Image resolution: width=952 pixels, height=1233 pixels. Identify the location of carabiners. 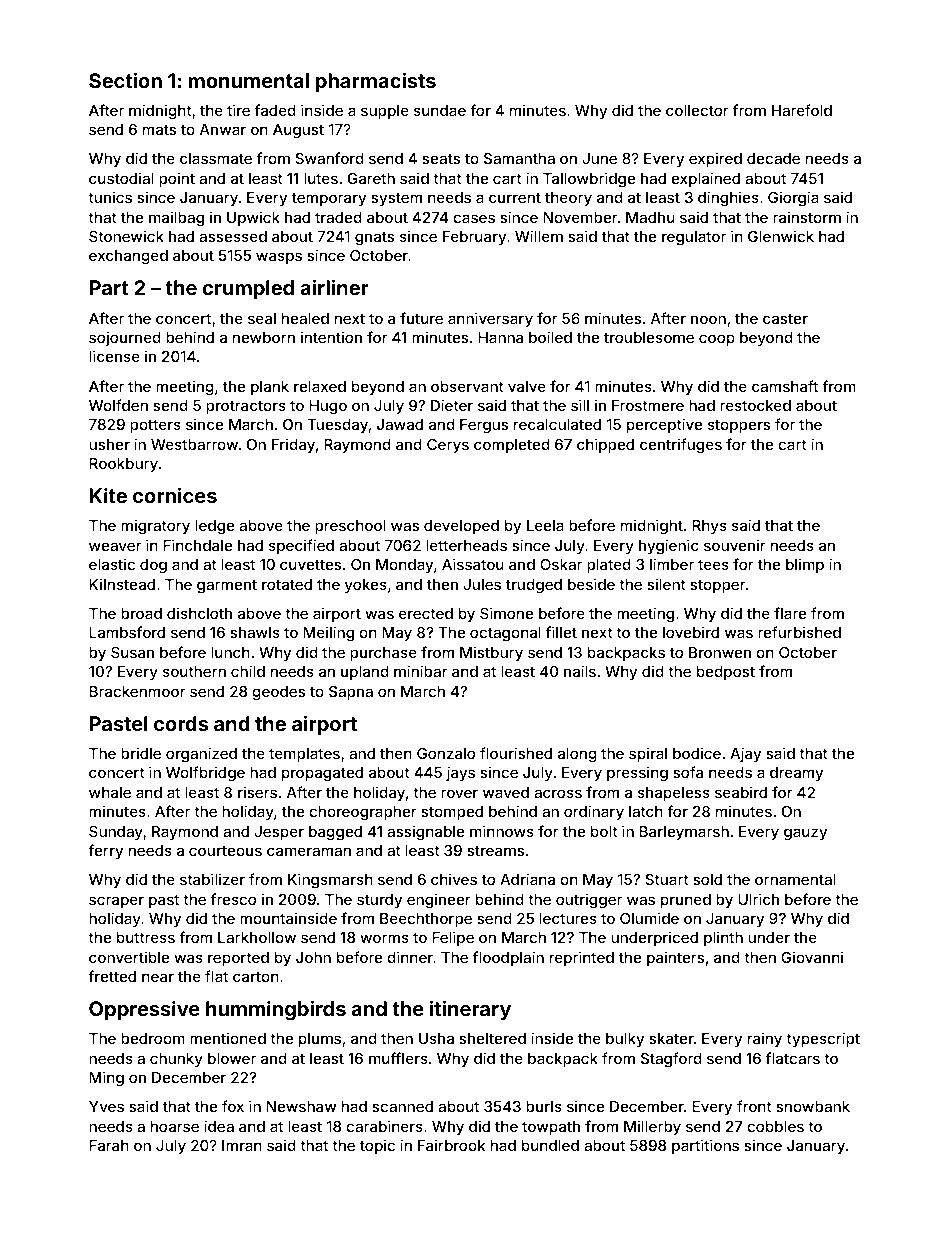
(384, 1126).
